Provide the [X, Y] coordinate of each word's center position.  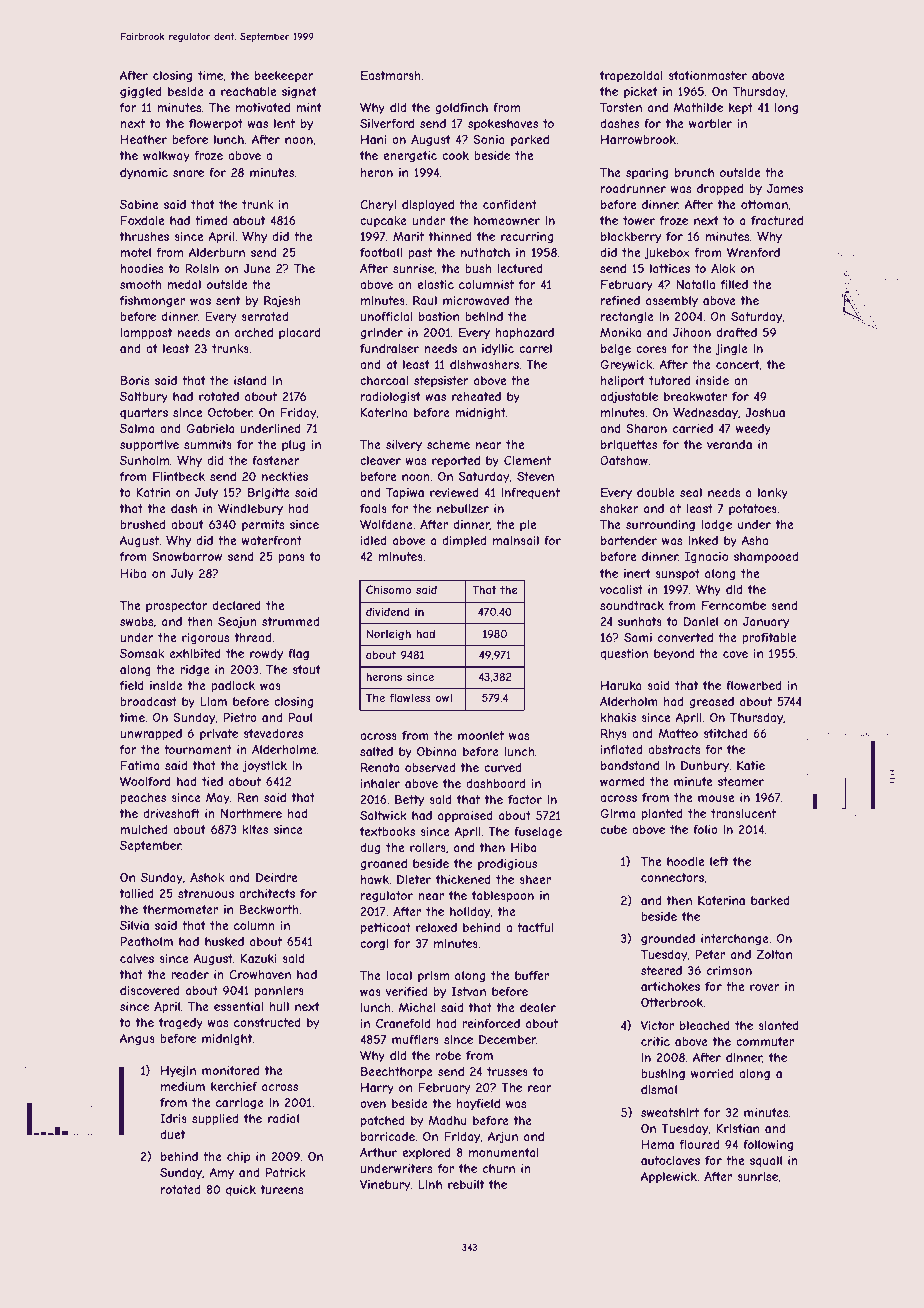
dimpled [464, 542]
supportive [149, 446]
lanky [773, 494]
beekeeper [284, 77]
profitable [769, 639]
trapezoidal [631, 76]
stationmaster [707, 75]
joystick [265, 767]
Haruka [621, 685]
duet [172, 1134]
